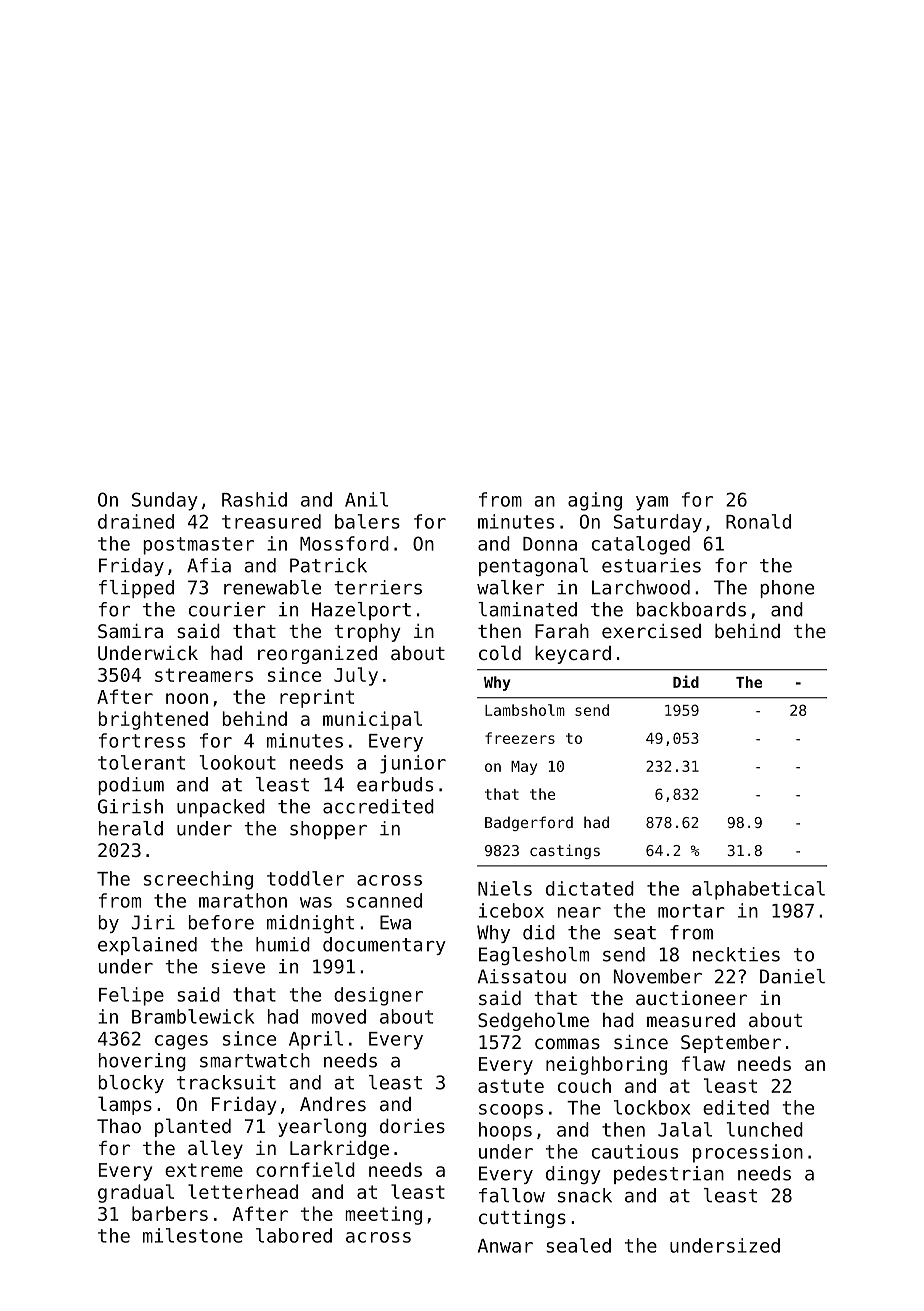 Image resolution: width=924 pixels, height=1311 pixels. I want to click on milestone, so click(193, 1235).
